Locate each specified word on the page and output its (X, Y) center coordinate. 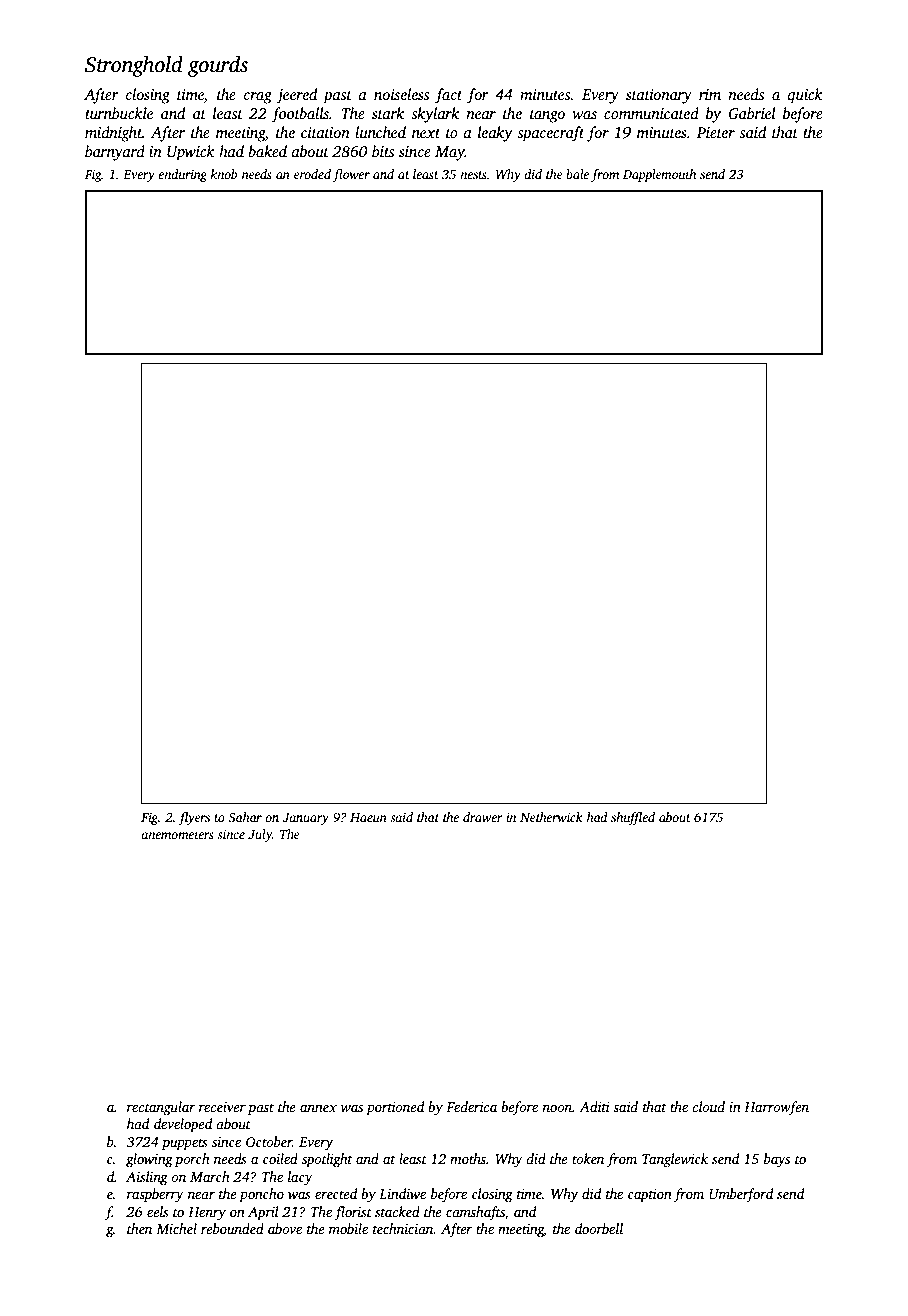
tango (547, 116)
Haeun (368, 817)
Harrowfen (776, 1108)
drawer (483, 817)
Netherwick (551, 817)
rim (710, 94)
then (139, 1228)
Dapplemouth (659, 175)
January (305, 819)
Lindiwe (402, 1193)
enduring (182, 175)
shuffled (633, 818)
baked (267, 151)
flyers (194, 818)
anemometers (177, 835)
